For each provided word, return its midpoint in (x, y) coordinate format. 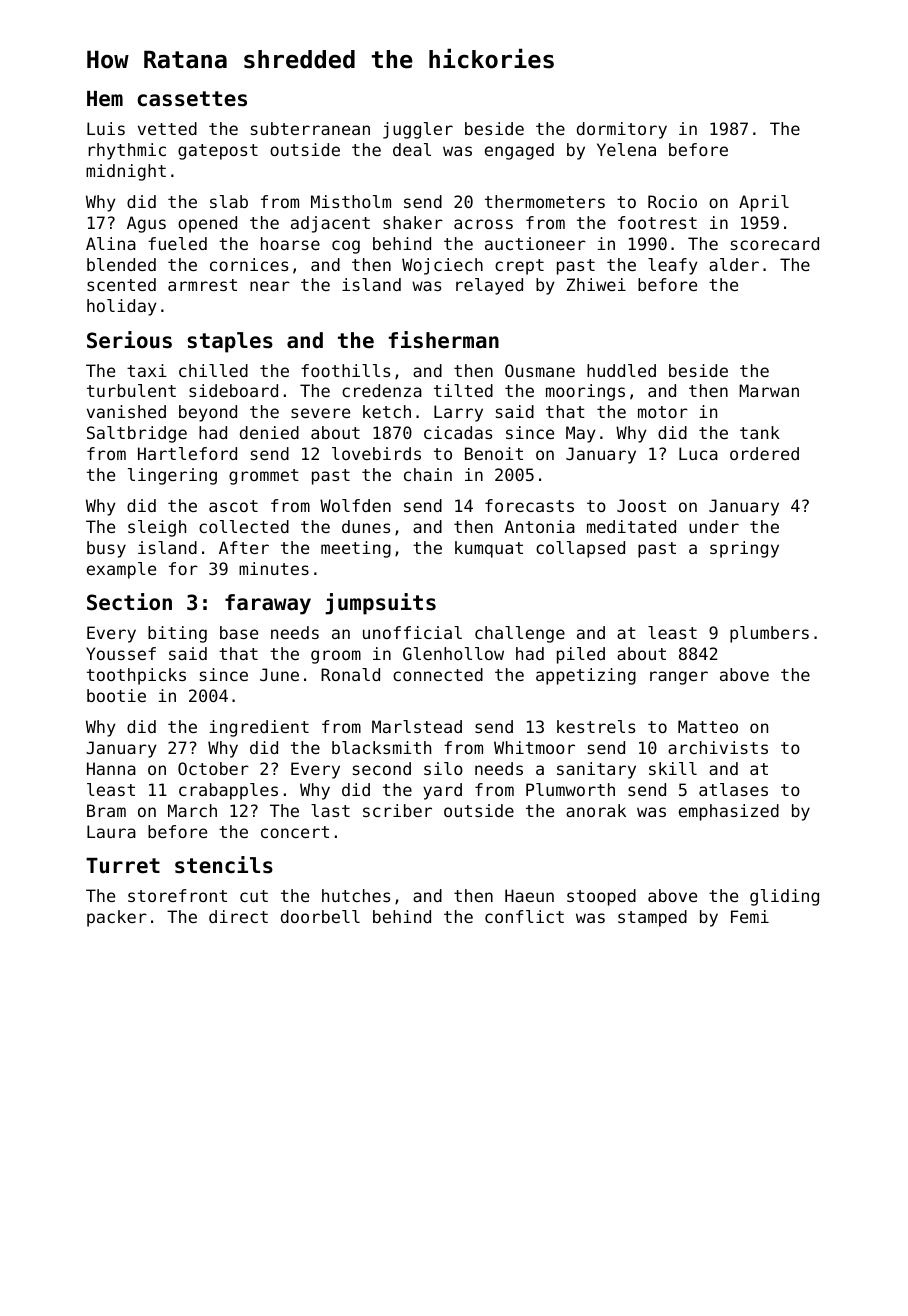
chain (428, 474)
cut (254, 896)
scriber (397, 810)
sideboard (233, 390)
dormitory (622, 130)
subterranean (310, 128)
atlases (733, 789)
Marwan (769, 390)
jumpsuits (380, 604)
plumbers (769, 634)
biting (177, 634)
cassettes (192, 99)
